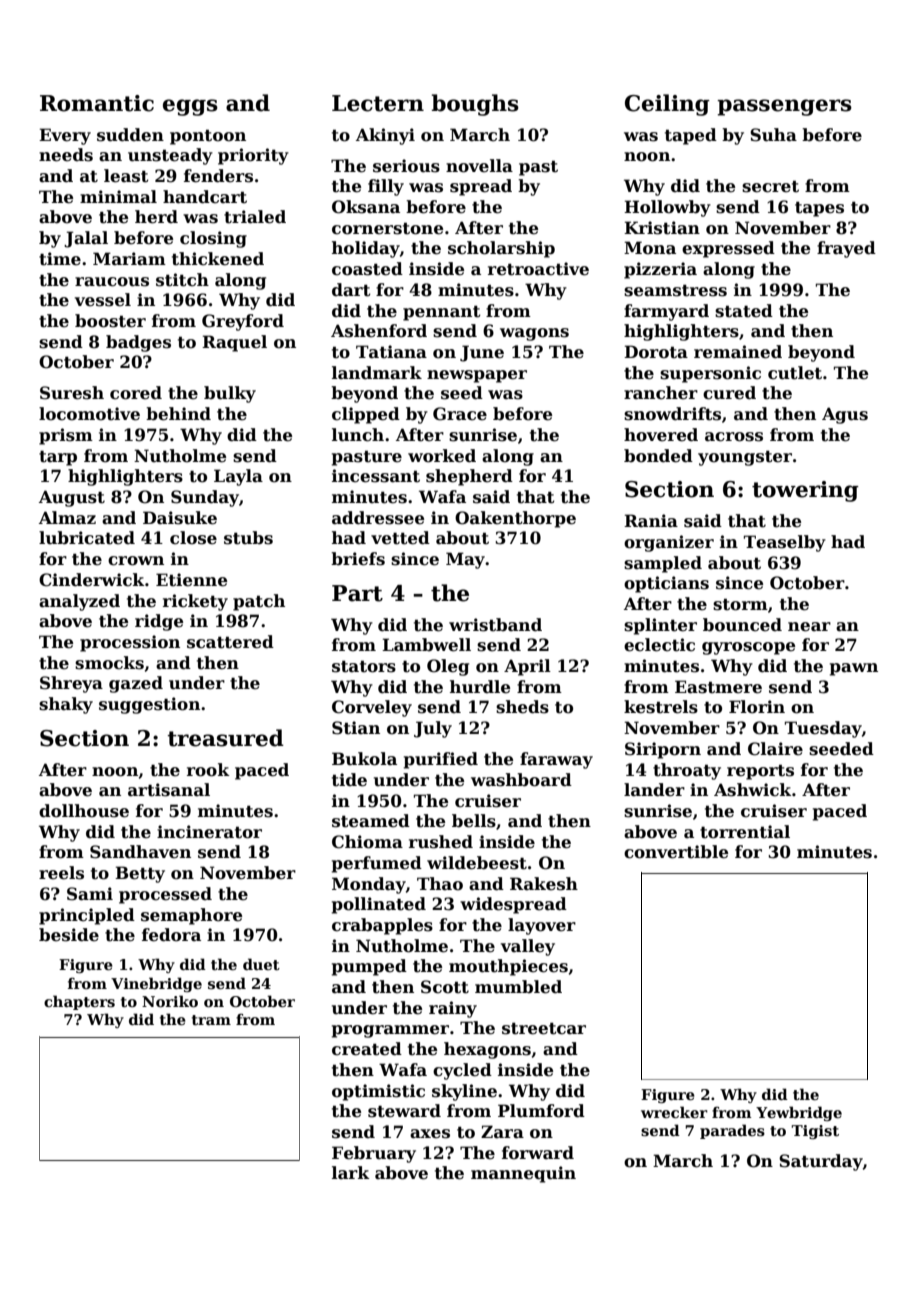  I want to click on passengers, so click(784, 107).
